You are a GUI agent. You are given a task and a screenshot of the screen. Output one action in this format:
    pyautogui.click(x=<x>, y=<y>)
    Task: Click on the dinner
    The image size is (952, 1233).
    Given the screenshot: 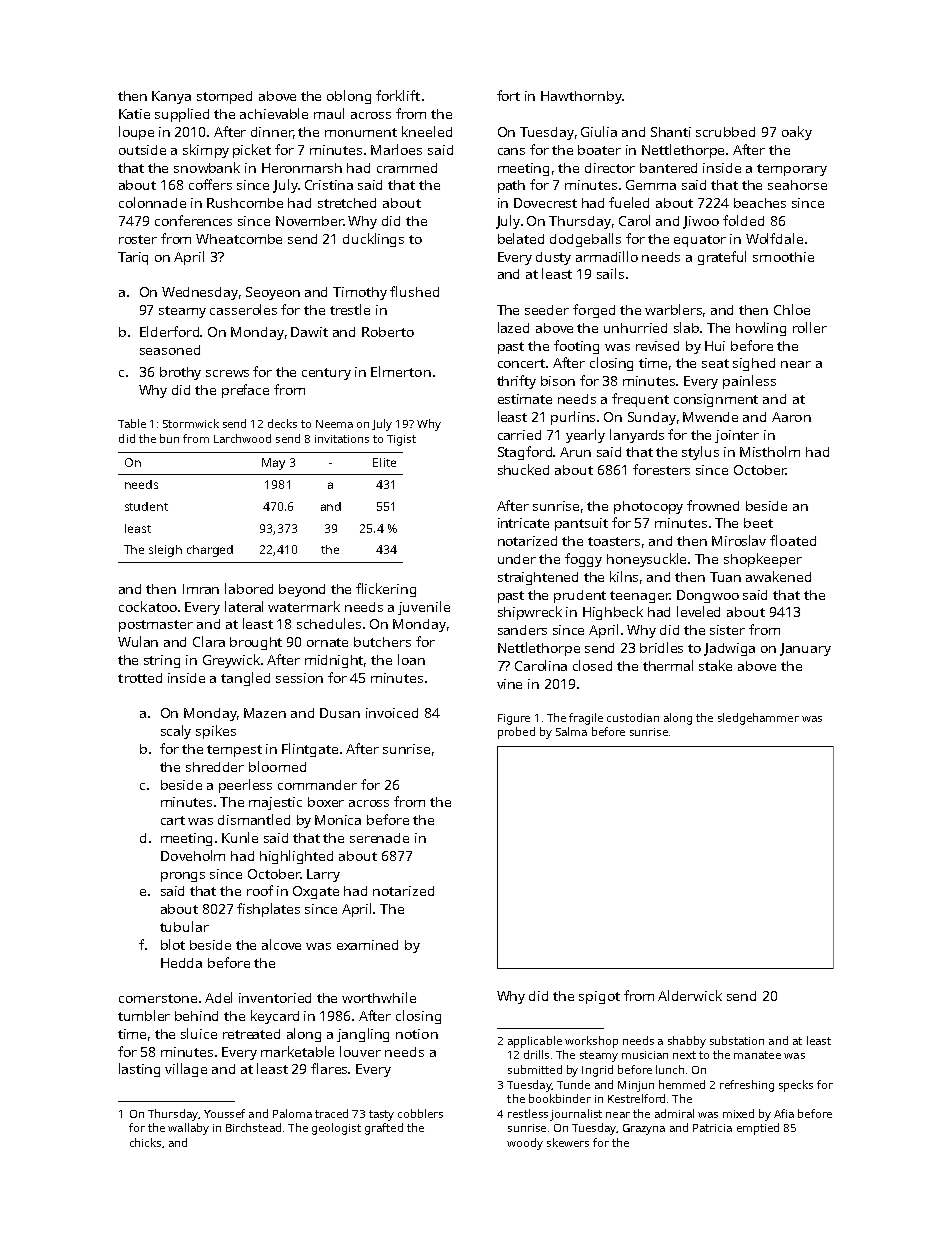 What is the action you would take?
    pyautogui.click(x=272, y=132)
